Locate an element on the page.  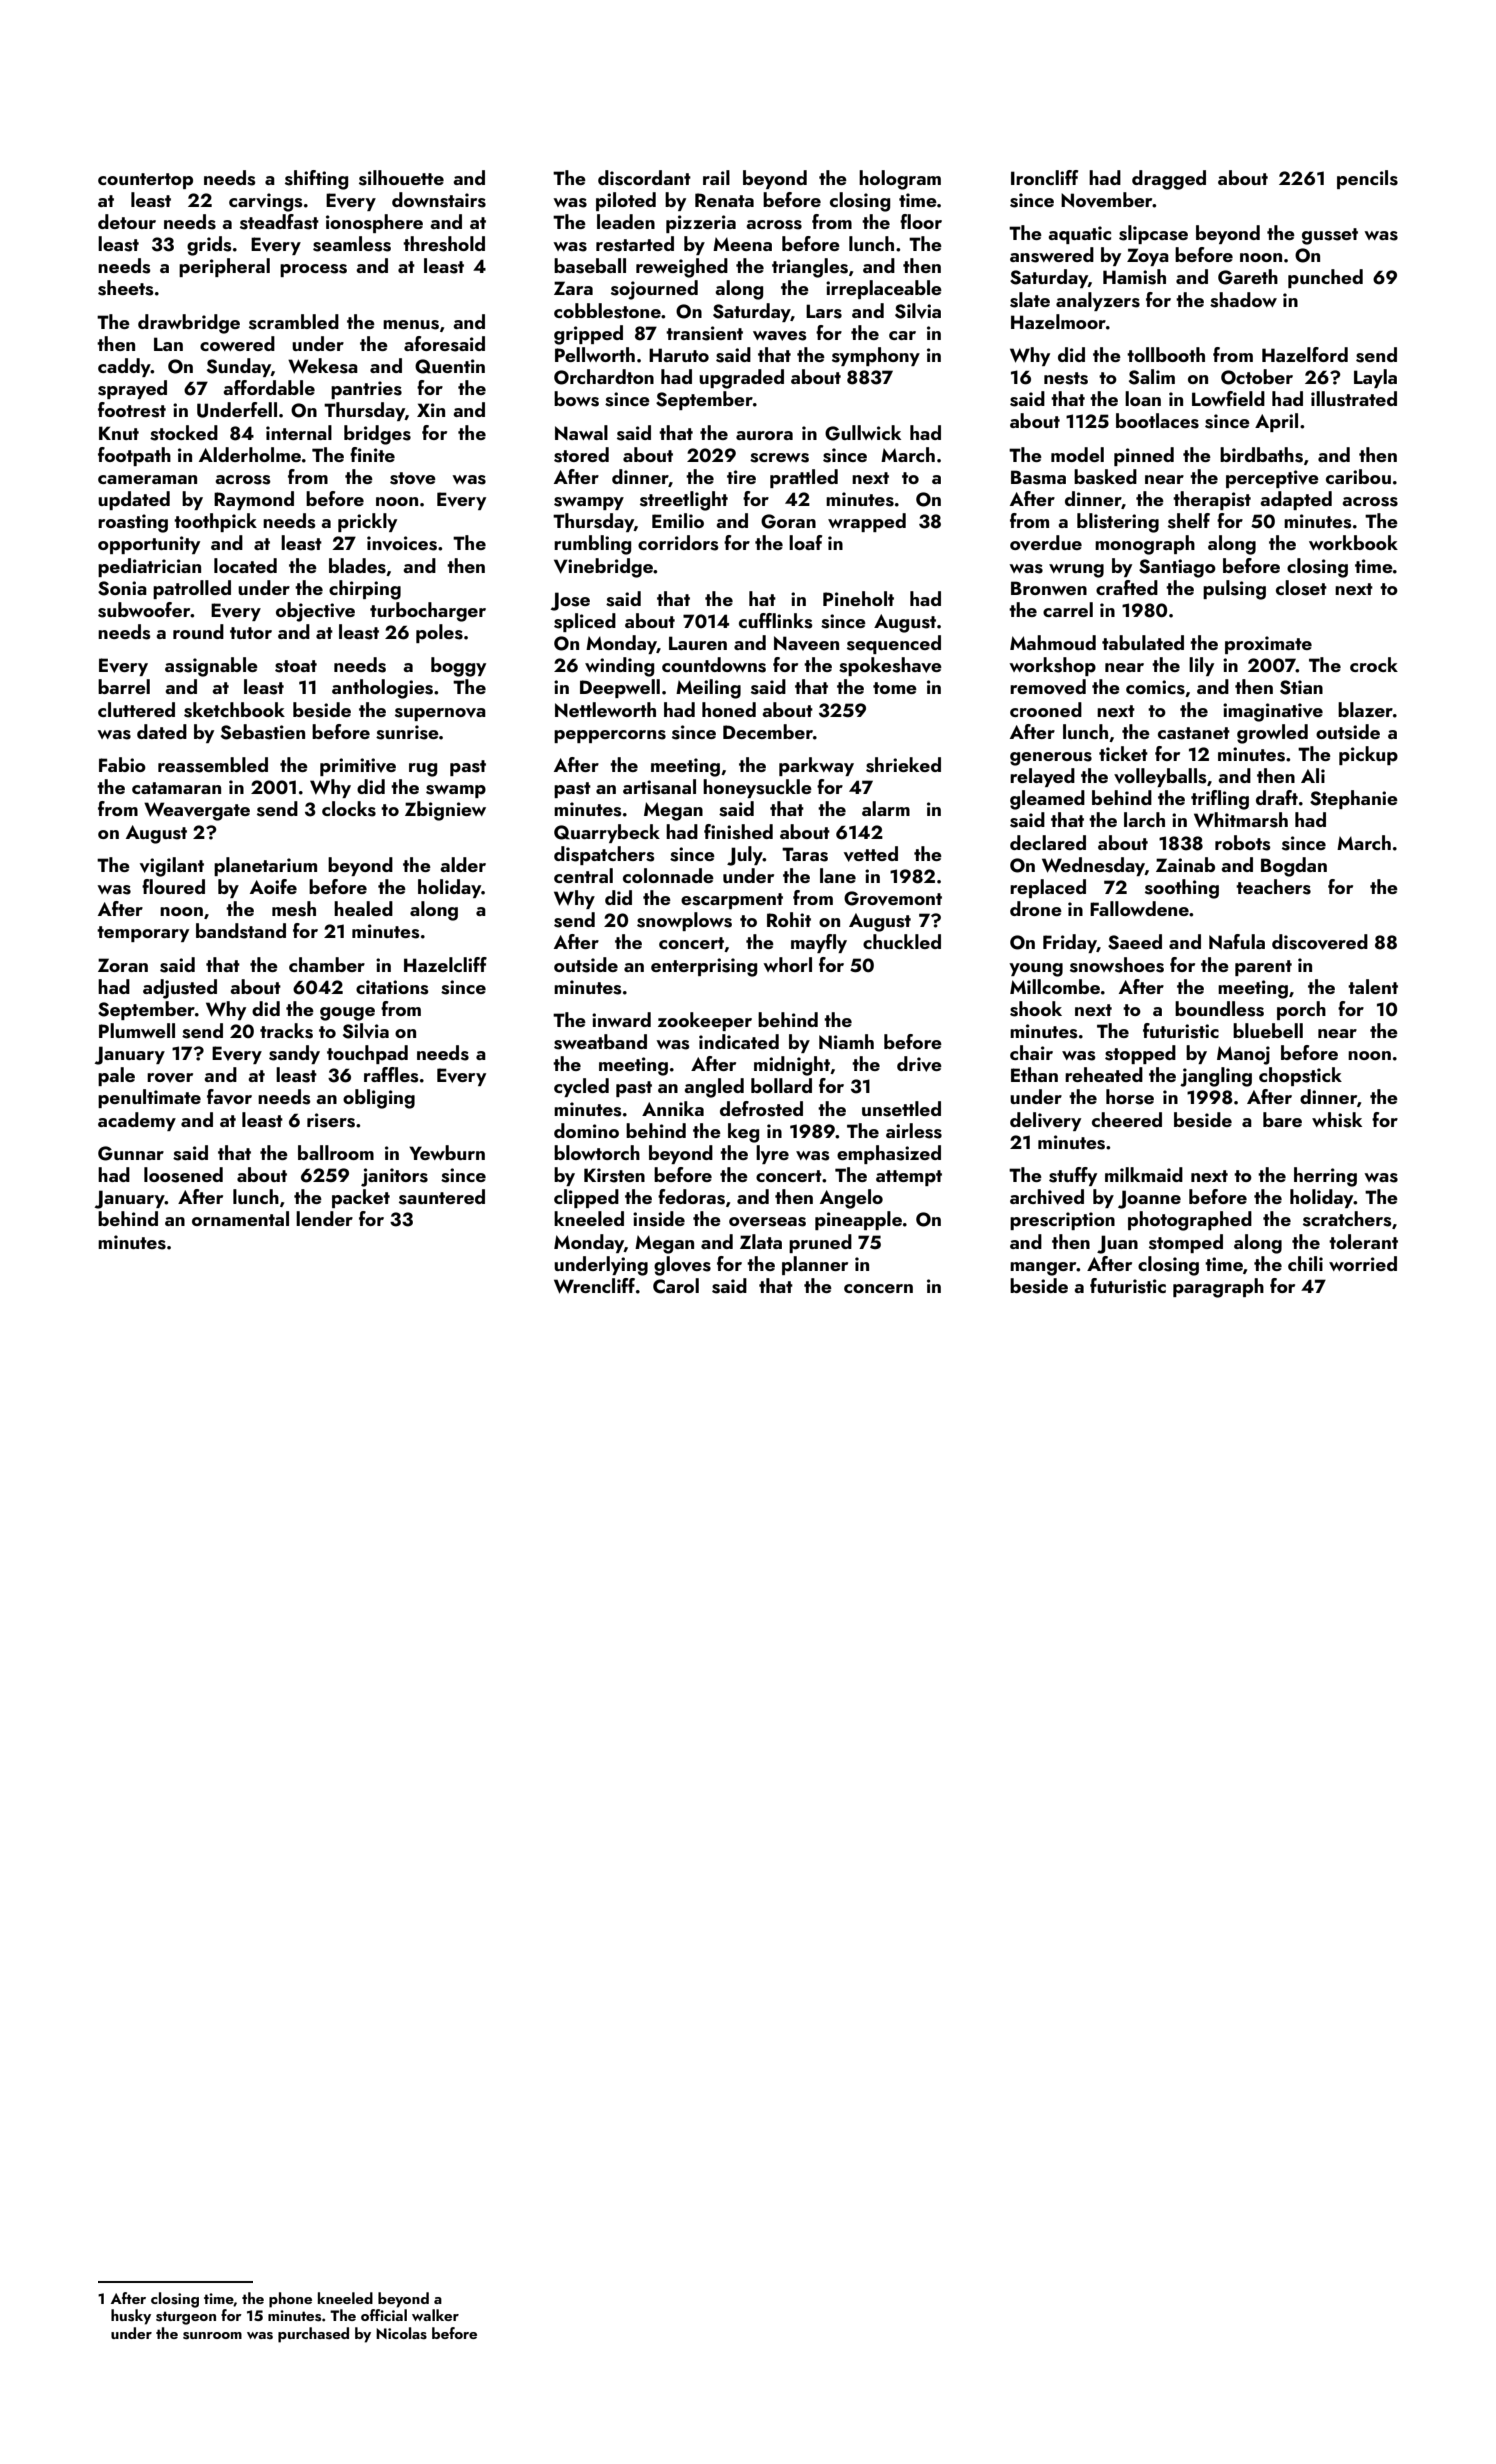
pulsing is located at coordinates (1234, 590).
